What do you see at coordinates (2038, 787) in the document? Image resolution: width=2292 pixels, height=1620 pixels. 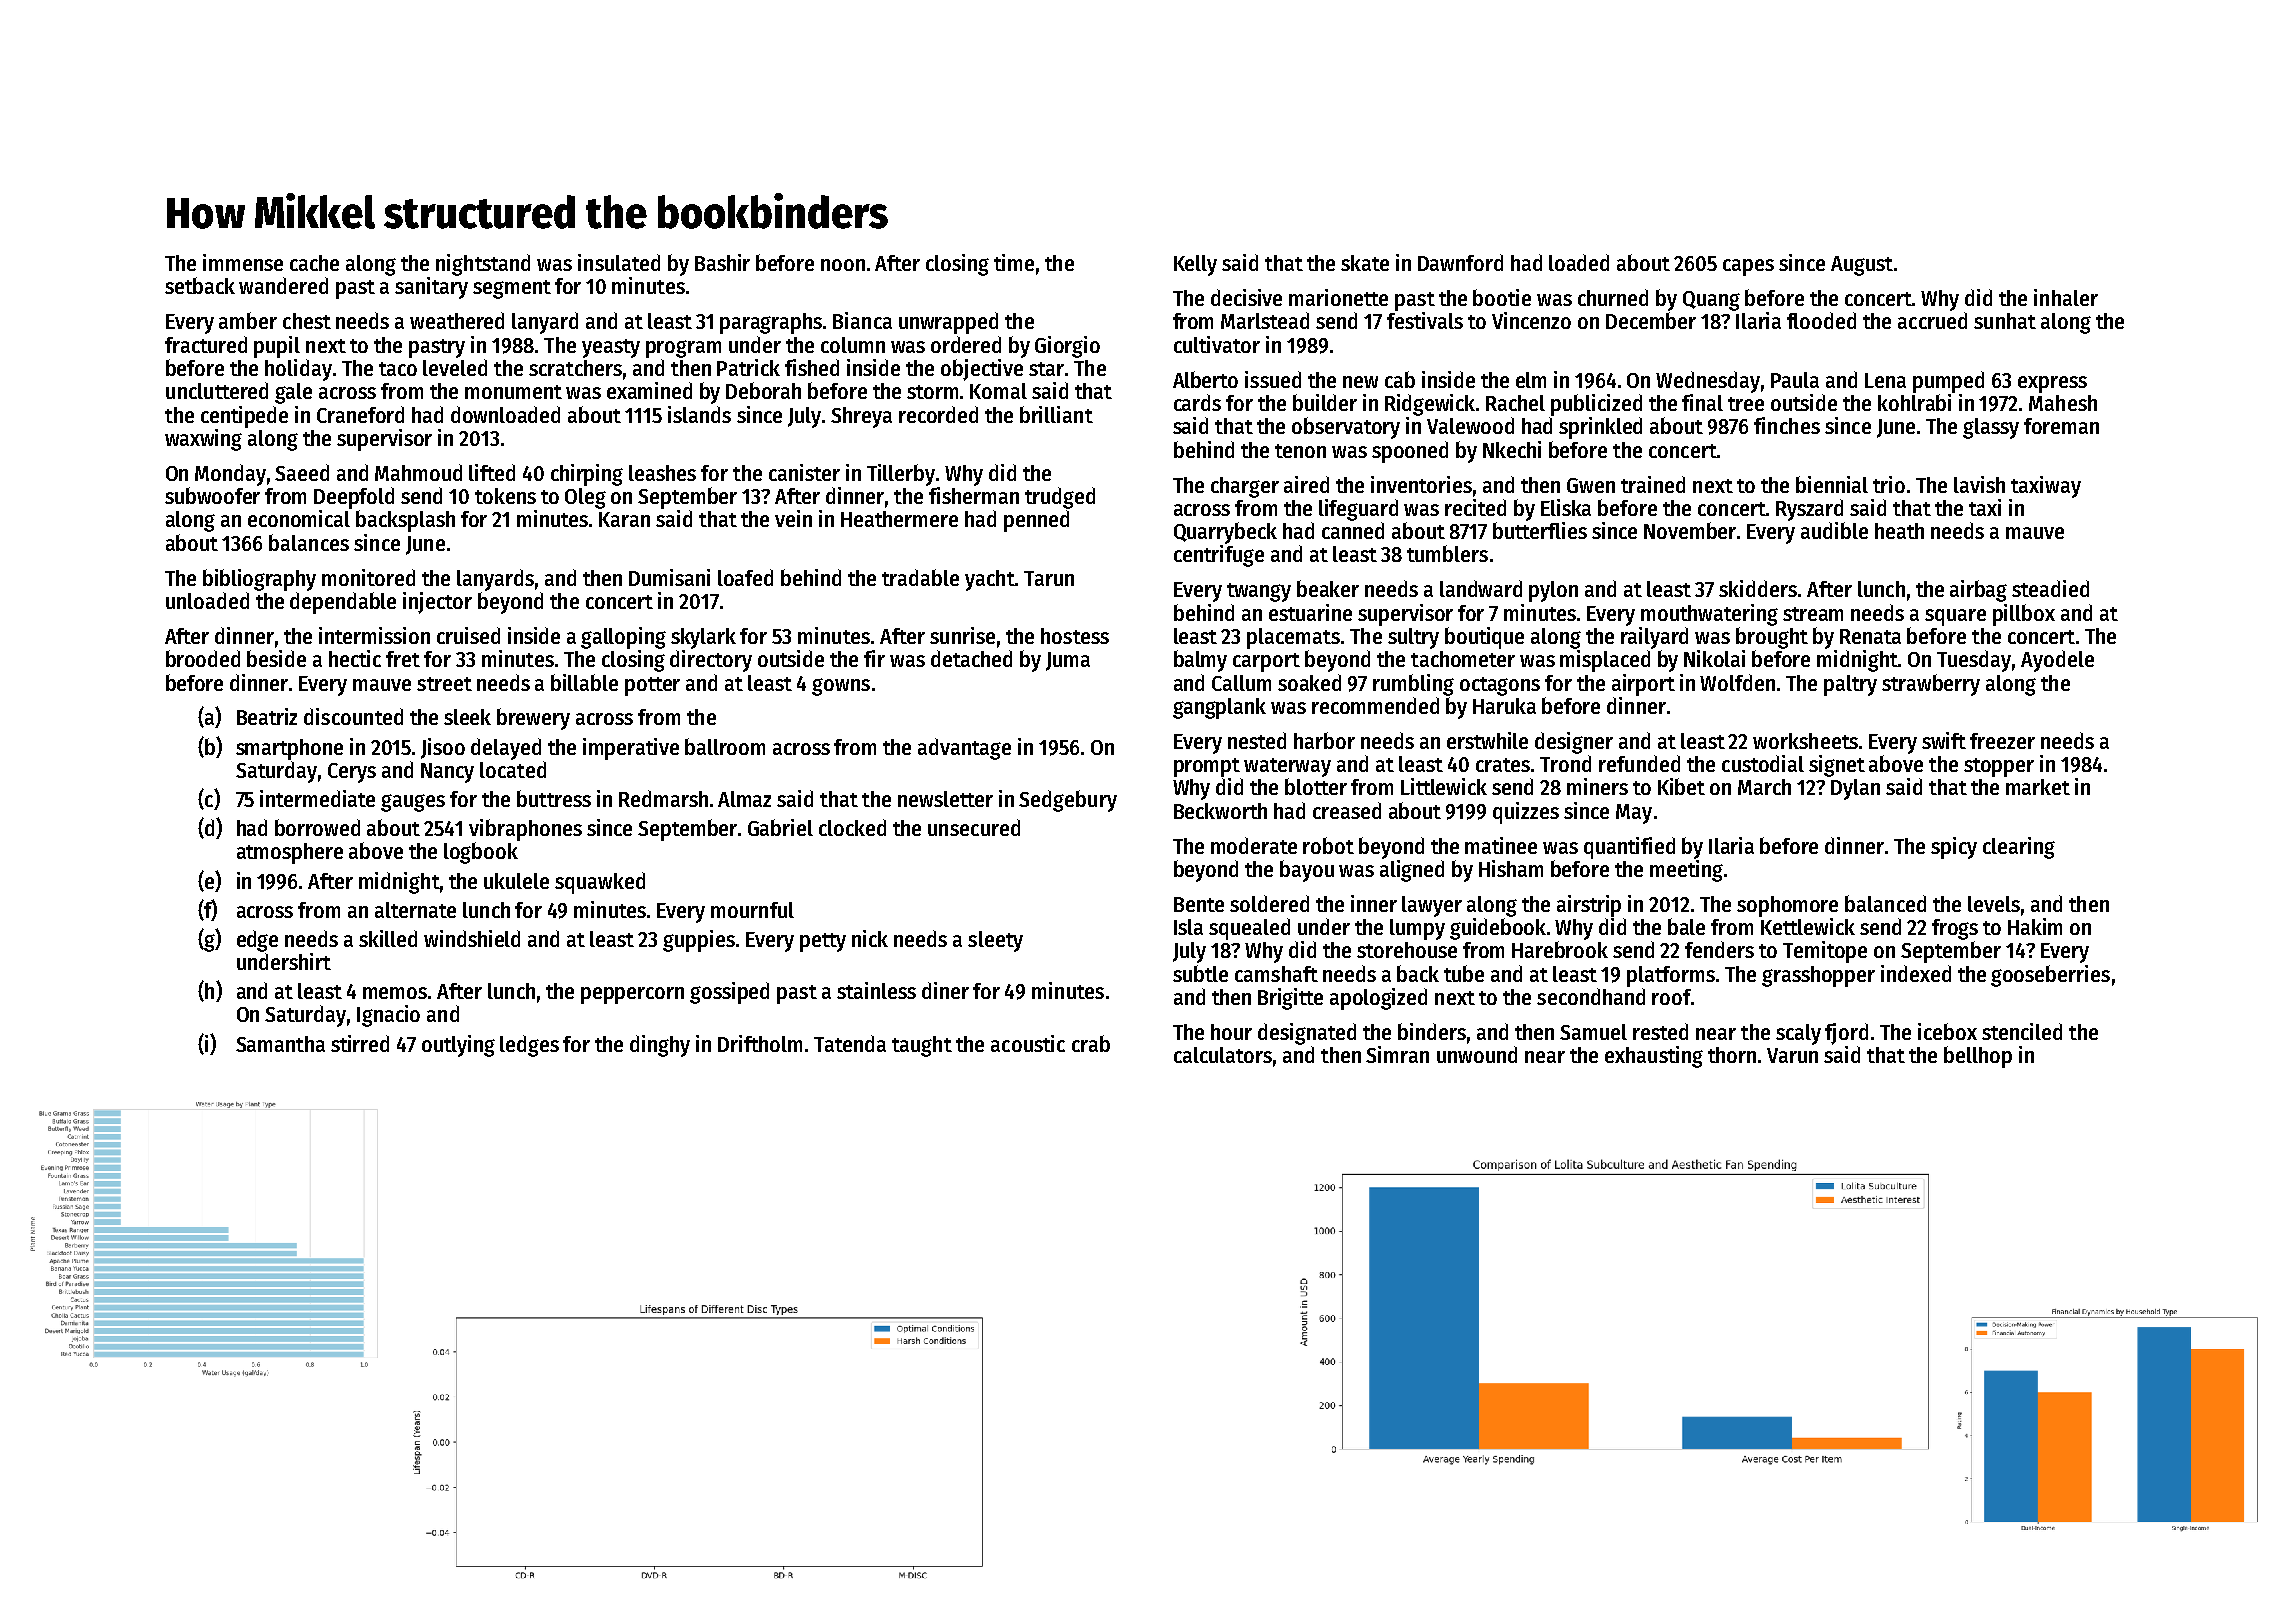 I see `market` at bounding box center [2038, 787].
